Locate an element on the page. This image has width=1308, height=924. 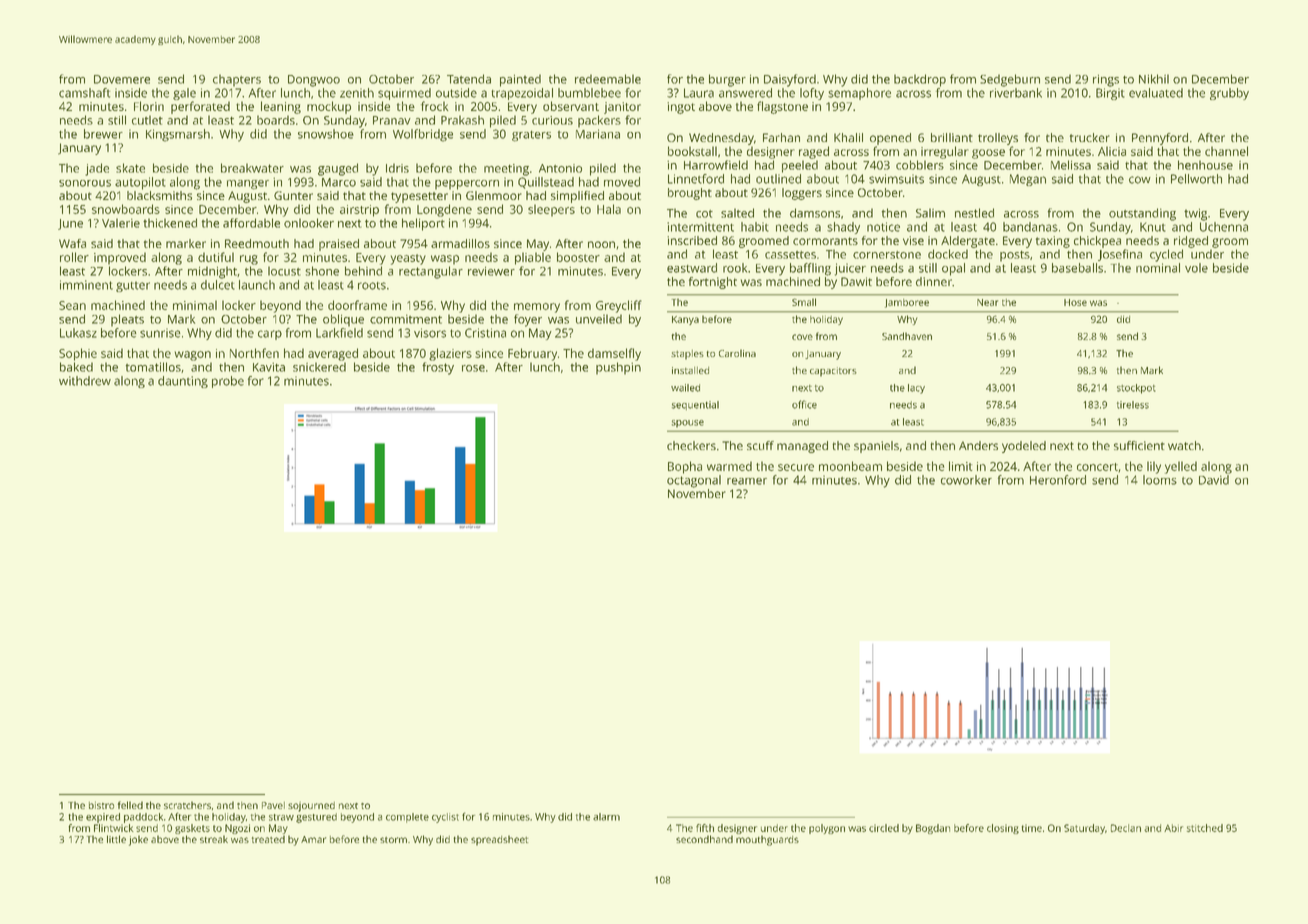
Hose is located at coordinates (1075, 302).
